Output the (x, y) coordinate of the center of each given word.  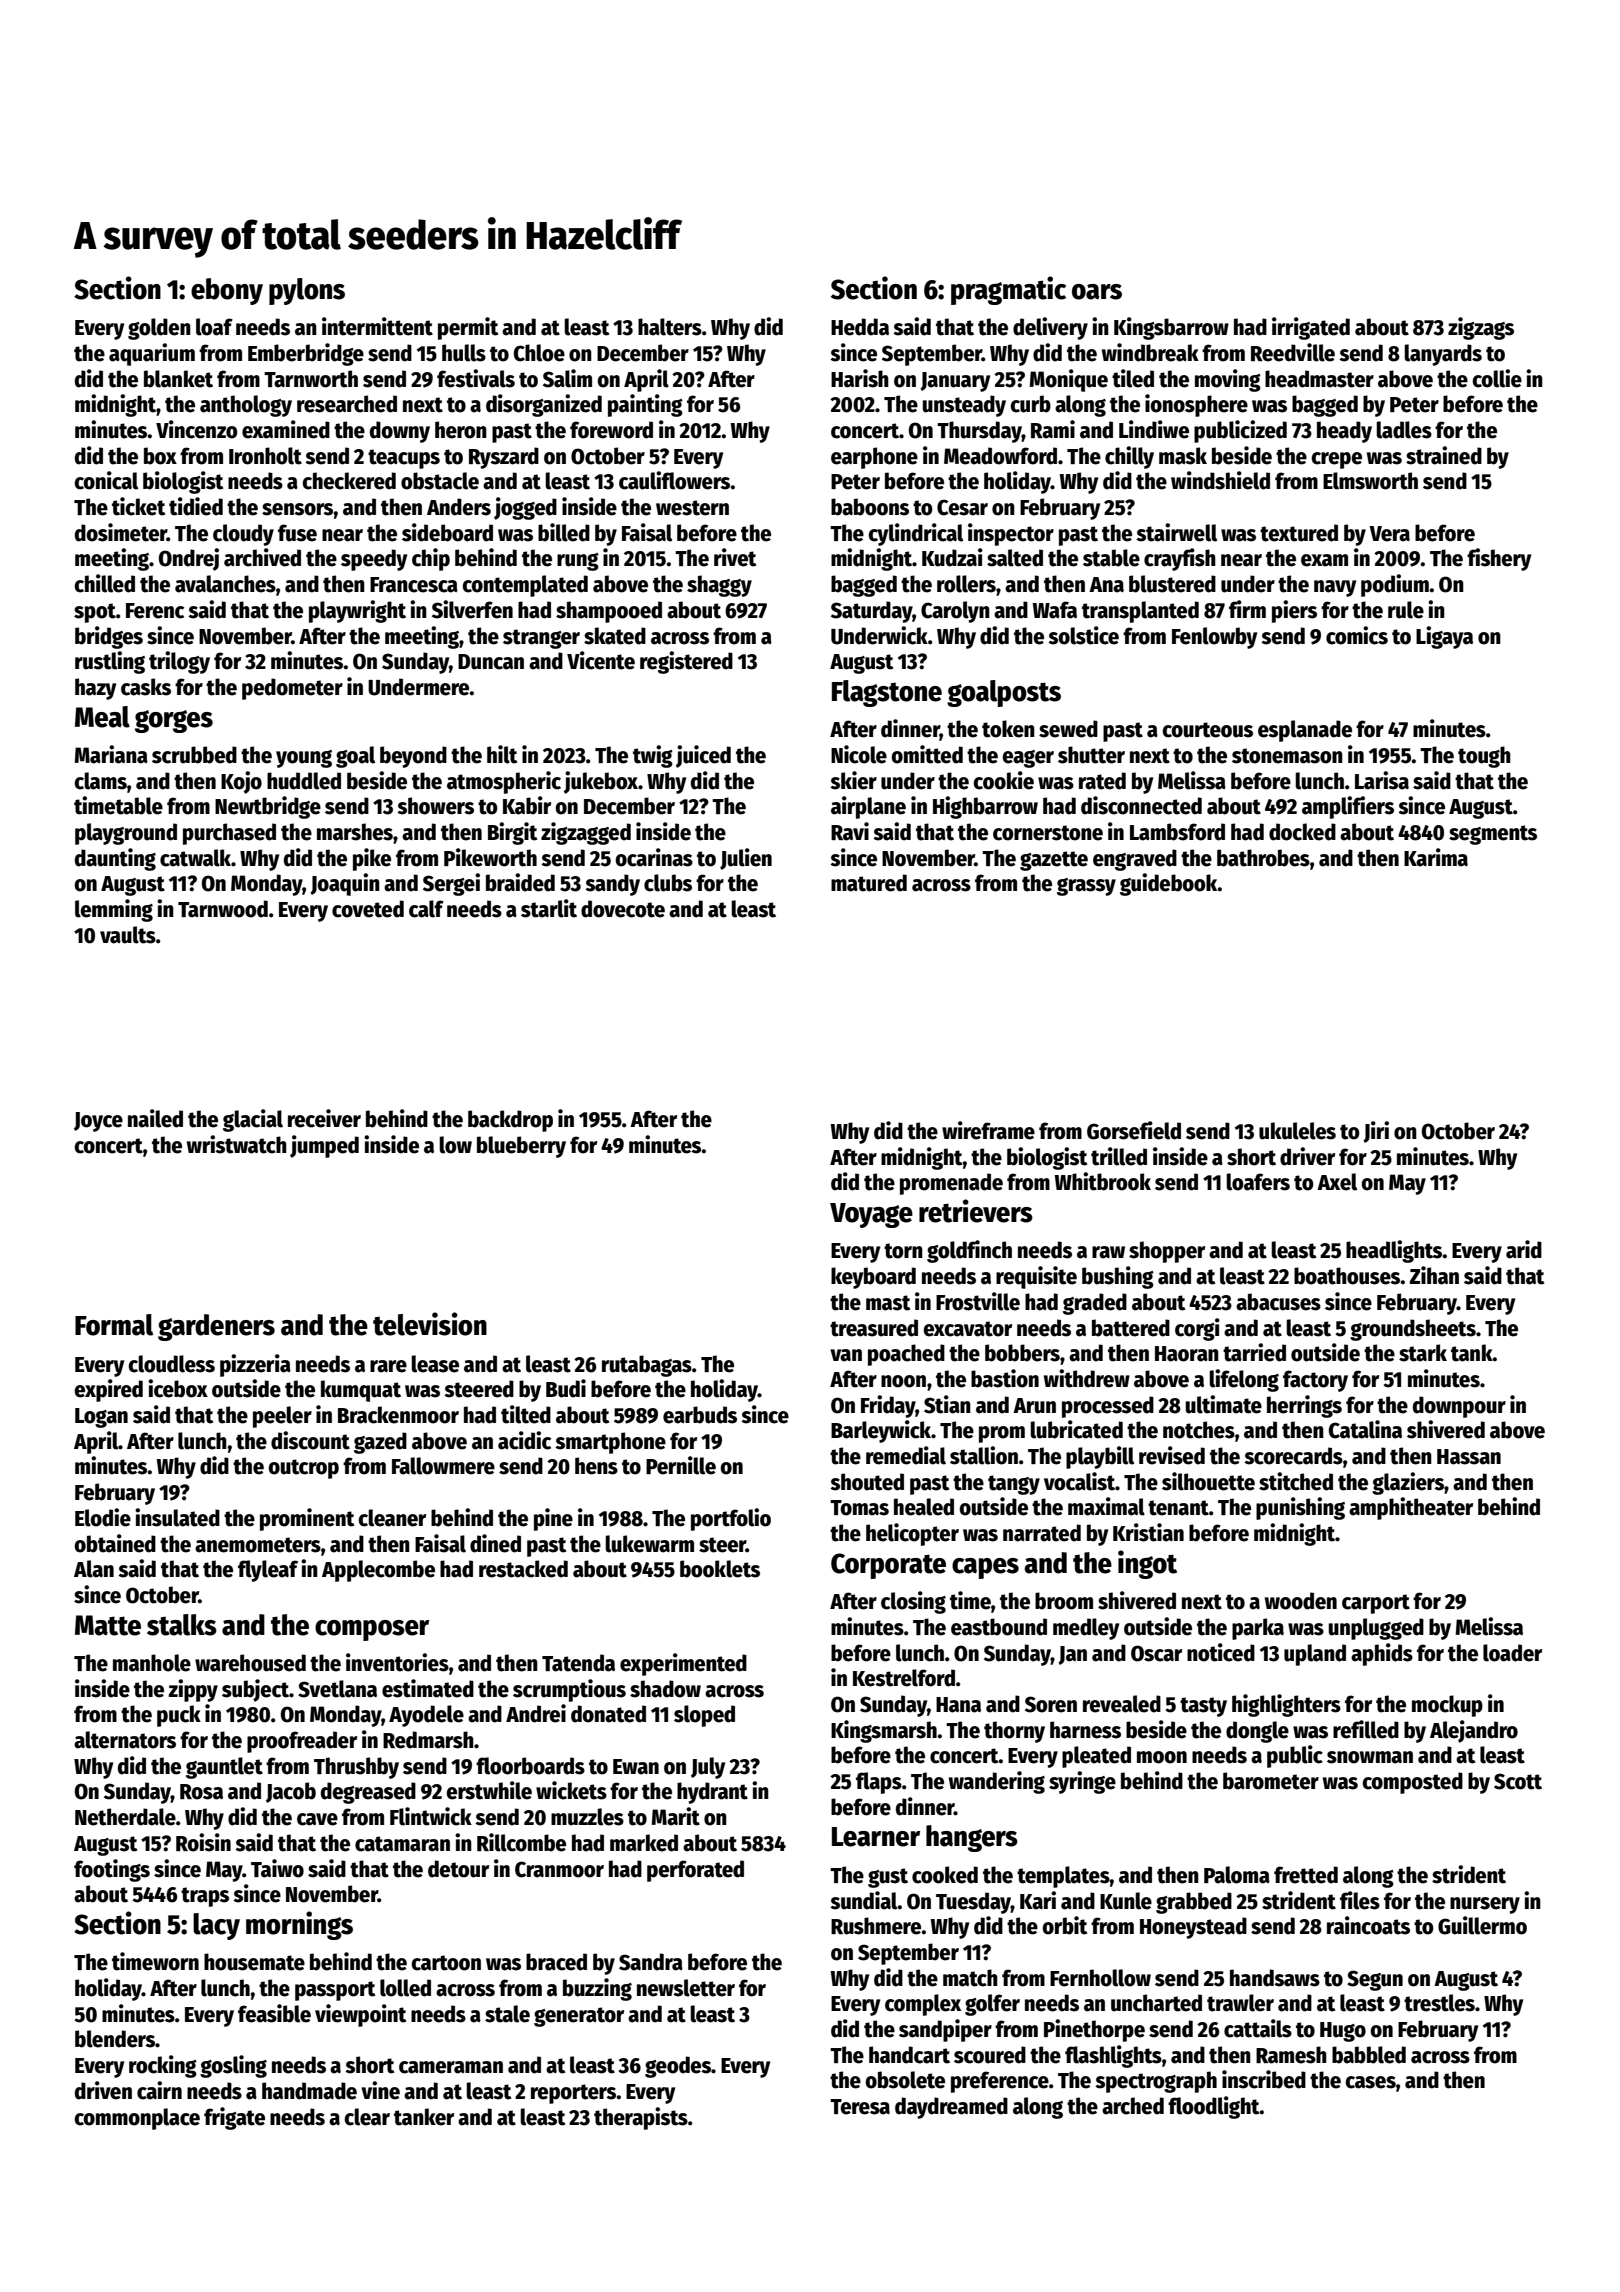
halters (670, 327)
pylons (307, 291)
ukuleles (1297, 1131)
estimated (428, 1688)
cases (1370, 2082)
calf (426, 909)
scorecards (1293, 1456)
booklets (720, 1569)
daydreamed (951, 2108)
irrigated (1311, 328)
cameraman (451, 2067)
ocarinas (654, 857)
